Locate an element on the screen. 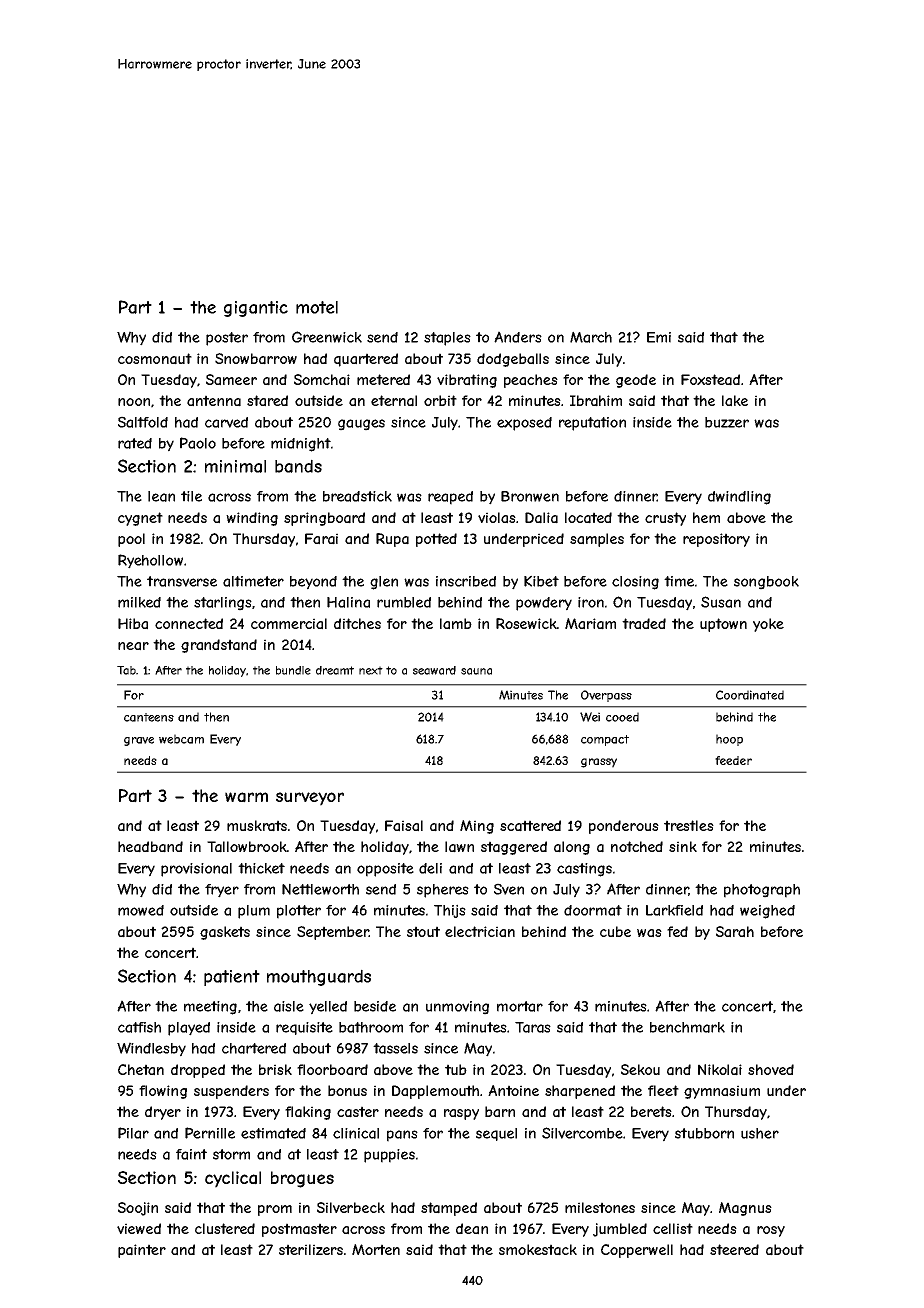 The height and width of the screenshot is (1308, 924). gigantic is located at coordinates (256, 309).
